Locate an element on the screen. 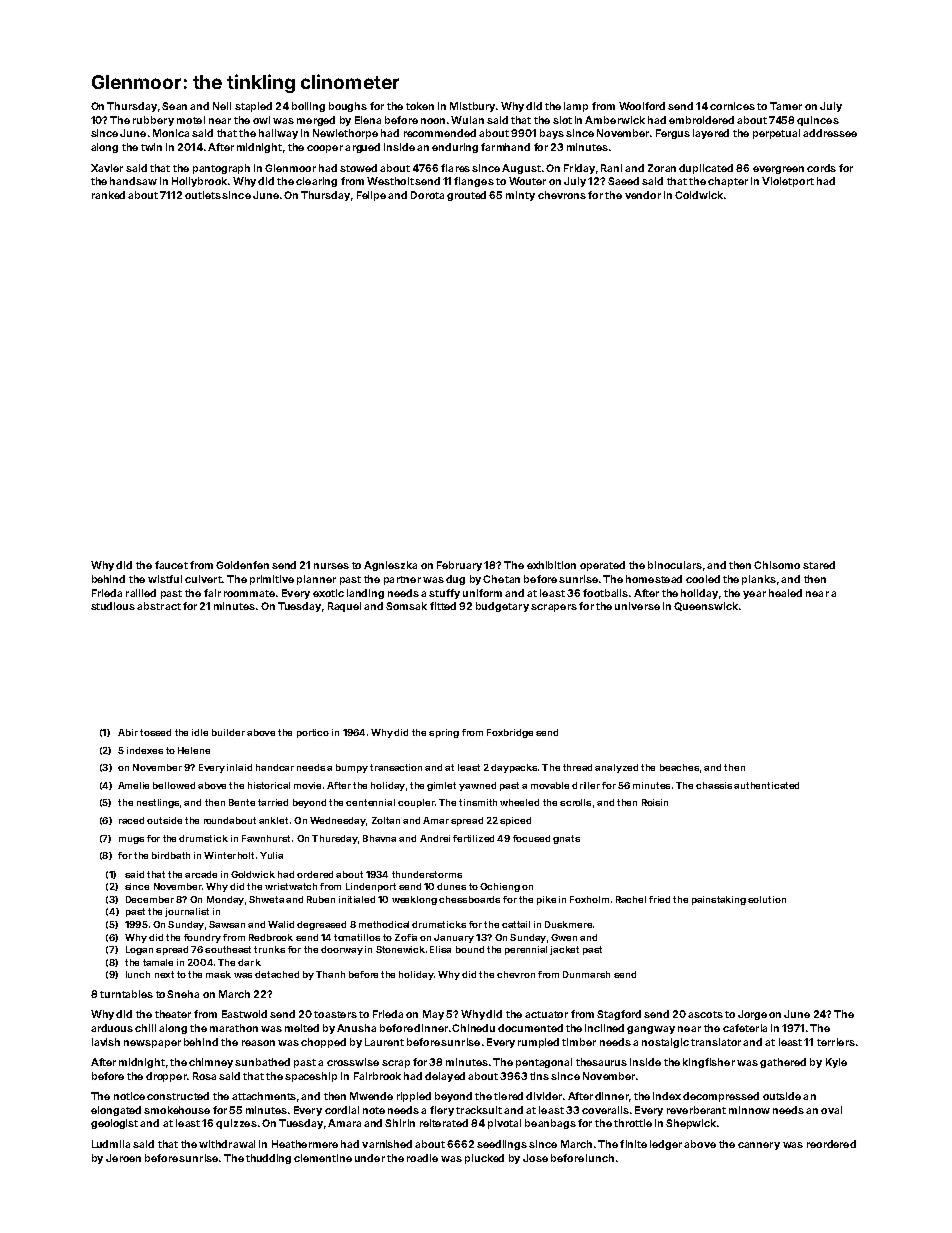  budgetary is located at coordinates (502, 607).
